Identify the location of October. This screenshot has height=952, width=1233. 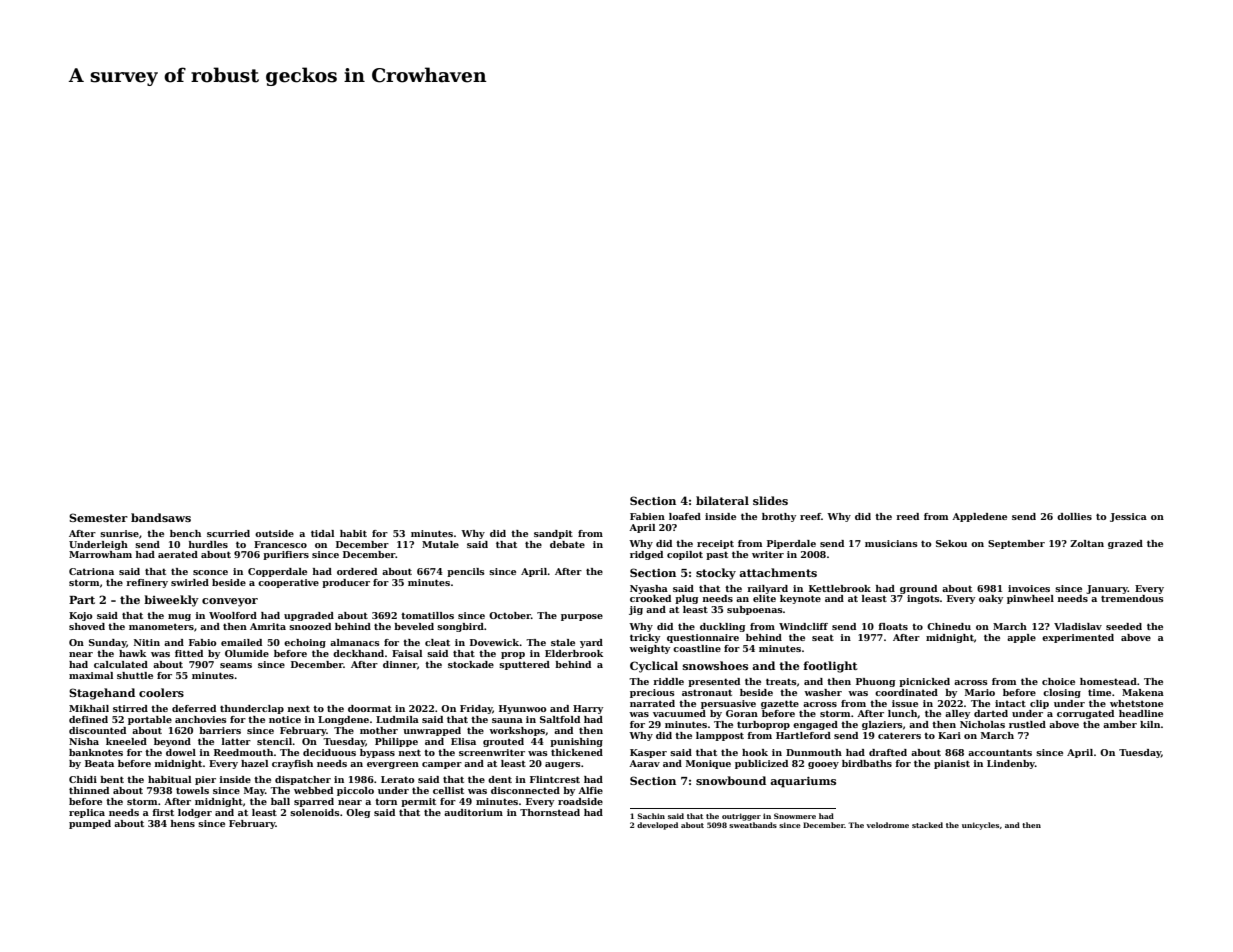
(510, 615).
